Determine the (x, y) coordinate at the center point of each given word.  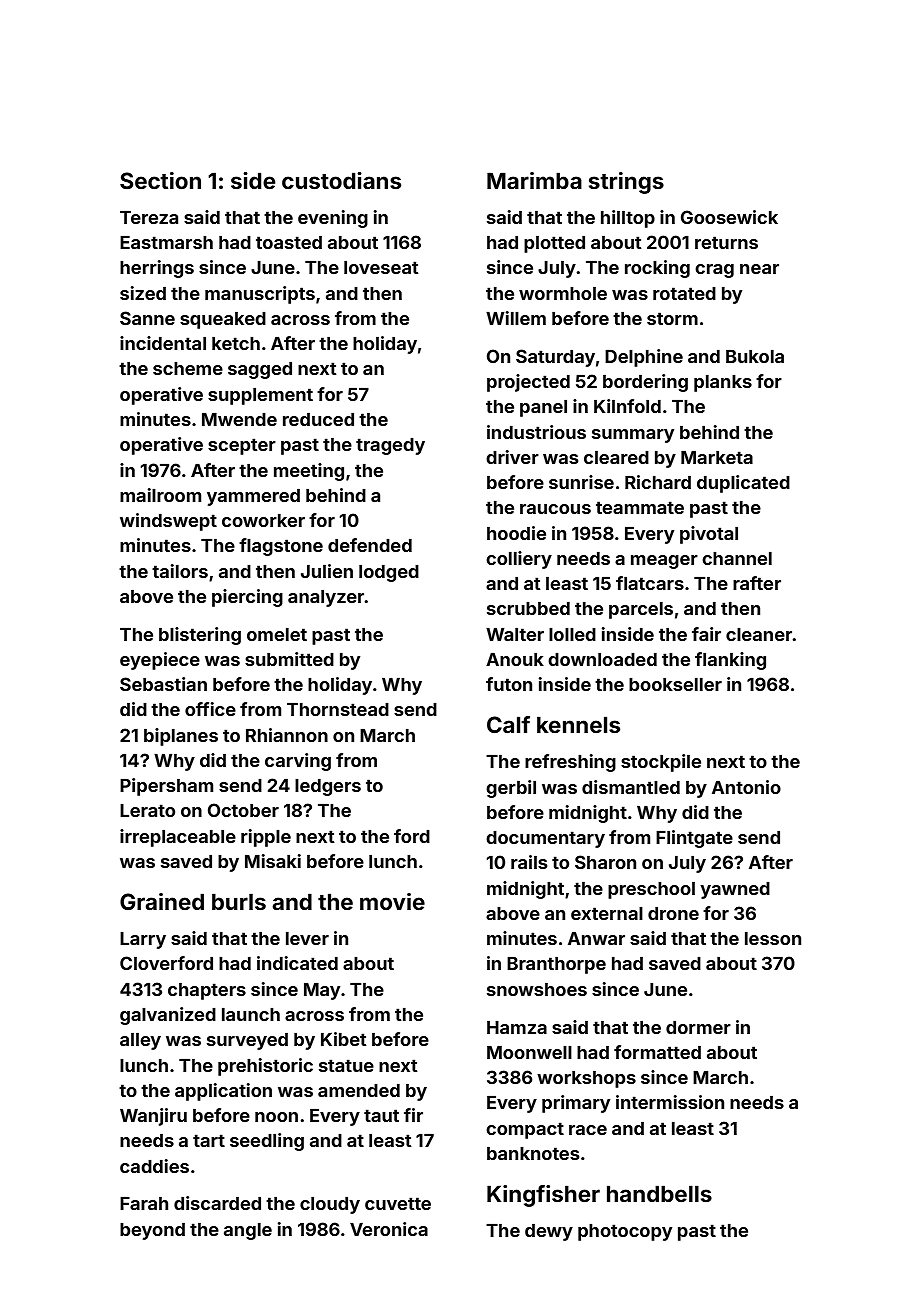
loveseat (381, 267)
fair (706, 634)
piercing (247, 598)
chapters (207, 991)
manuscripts (260, 295)
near (759, 269)
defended (370, 545)
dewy (549, 1232)
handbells (659, 1193)
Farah (144, 1203)
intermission (670, 1102)
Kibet (343, 1039)
